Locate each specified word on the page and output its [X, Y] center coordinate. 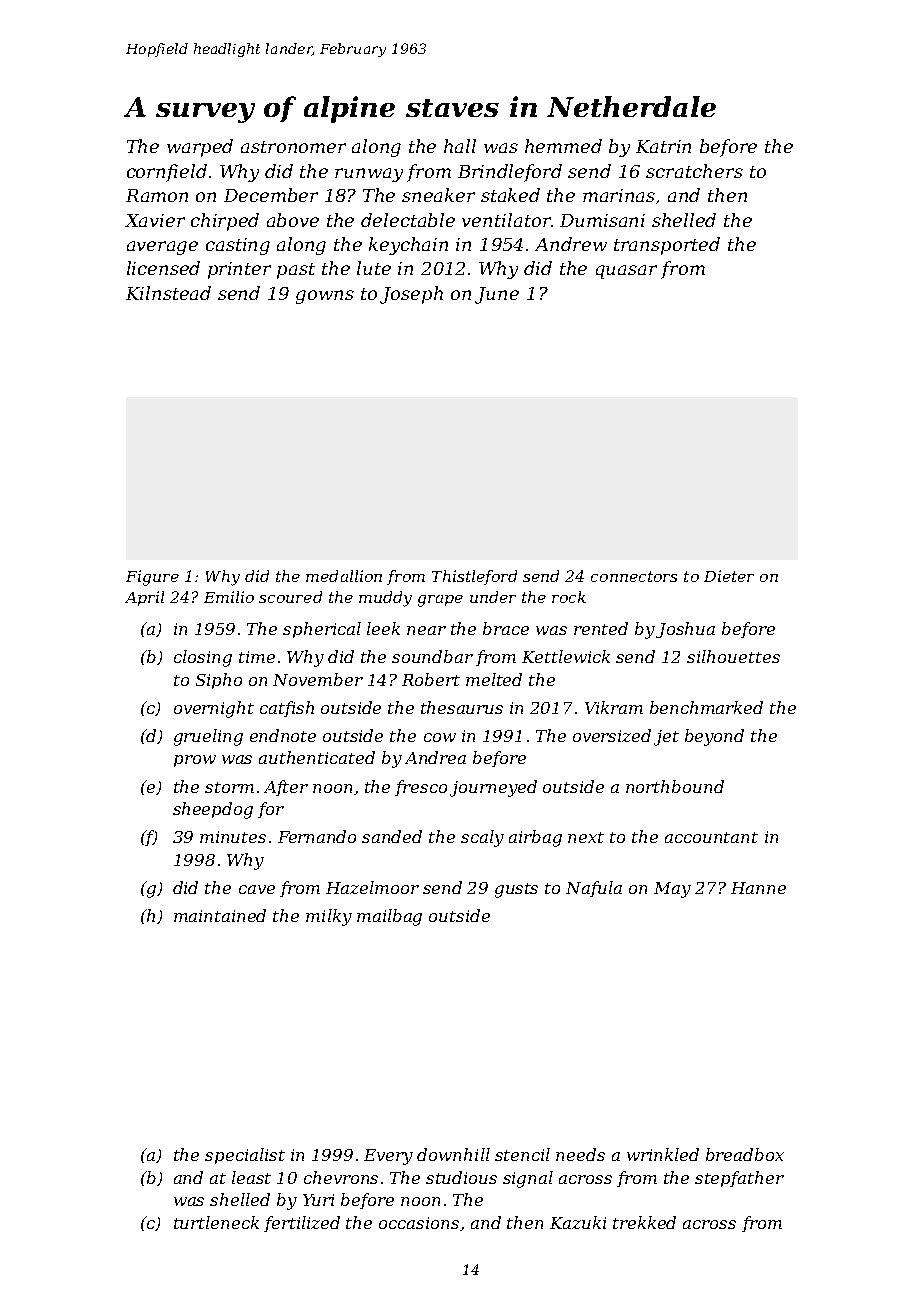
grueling [208, 737]
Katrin [663, 146]
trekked [644, 1222]
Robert [431, 679]
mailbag [389, 917]
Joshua [685, 630]
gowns [325, 297]
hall [460, 146]
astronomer [293, 147]
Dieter [729, 576]
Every [388, 1157]
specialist [245, 1156]
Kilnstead [168, 293]
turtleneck [216, 1222]
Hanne [758, 888]
